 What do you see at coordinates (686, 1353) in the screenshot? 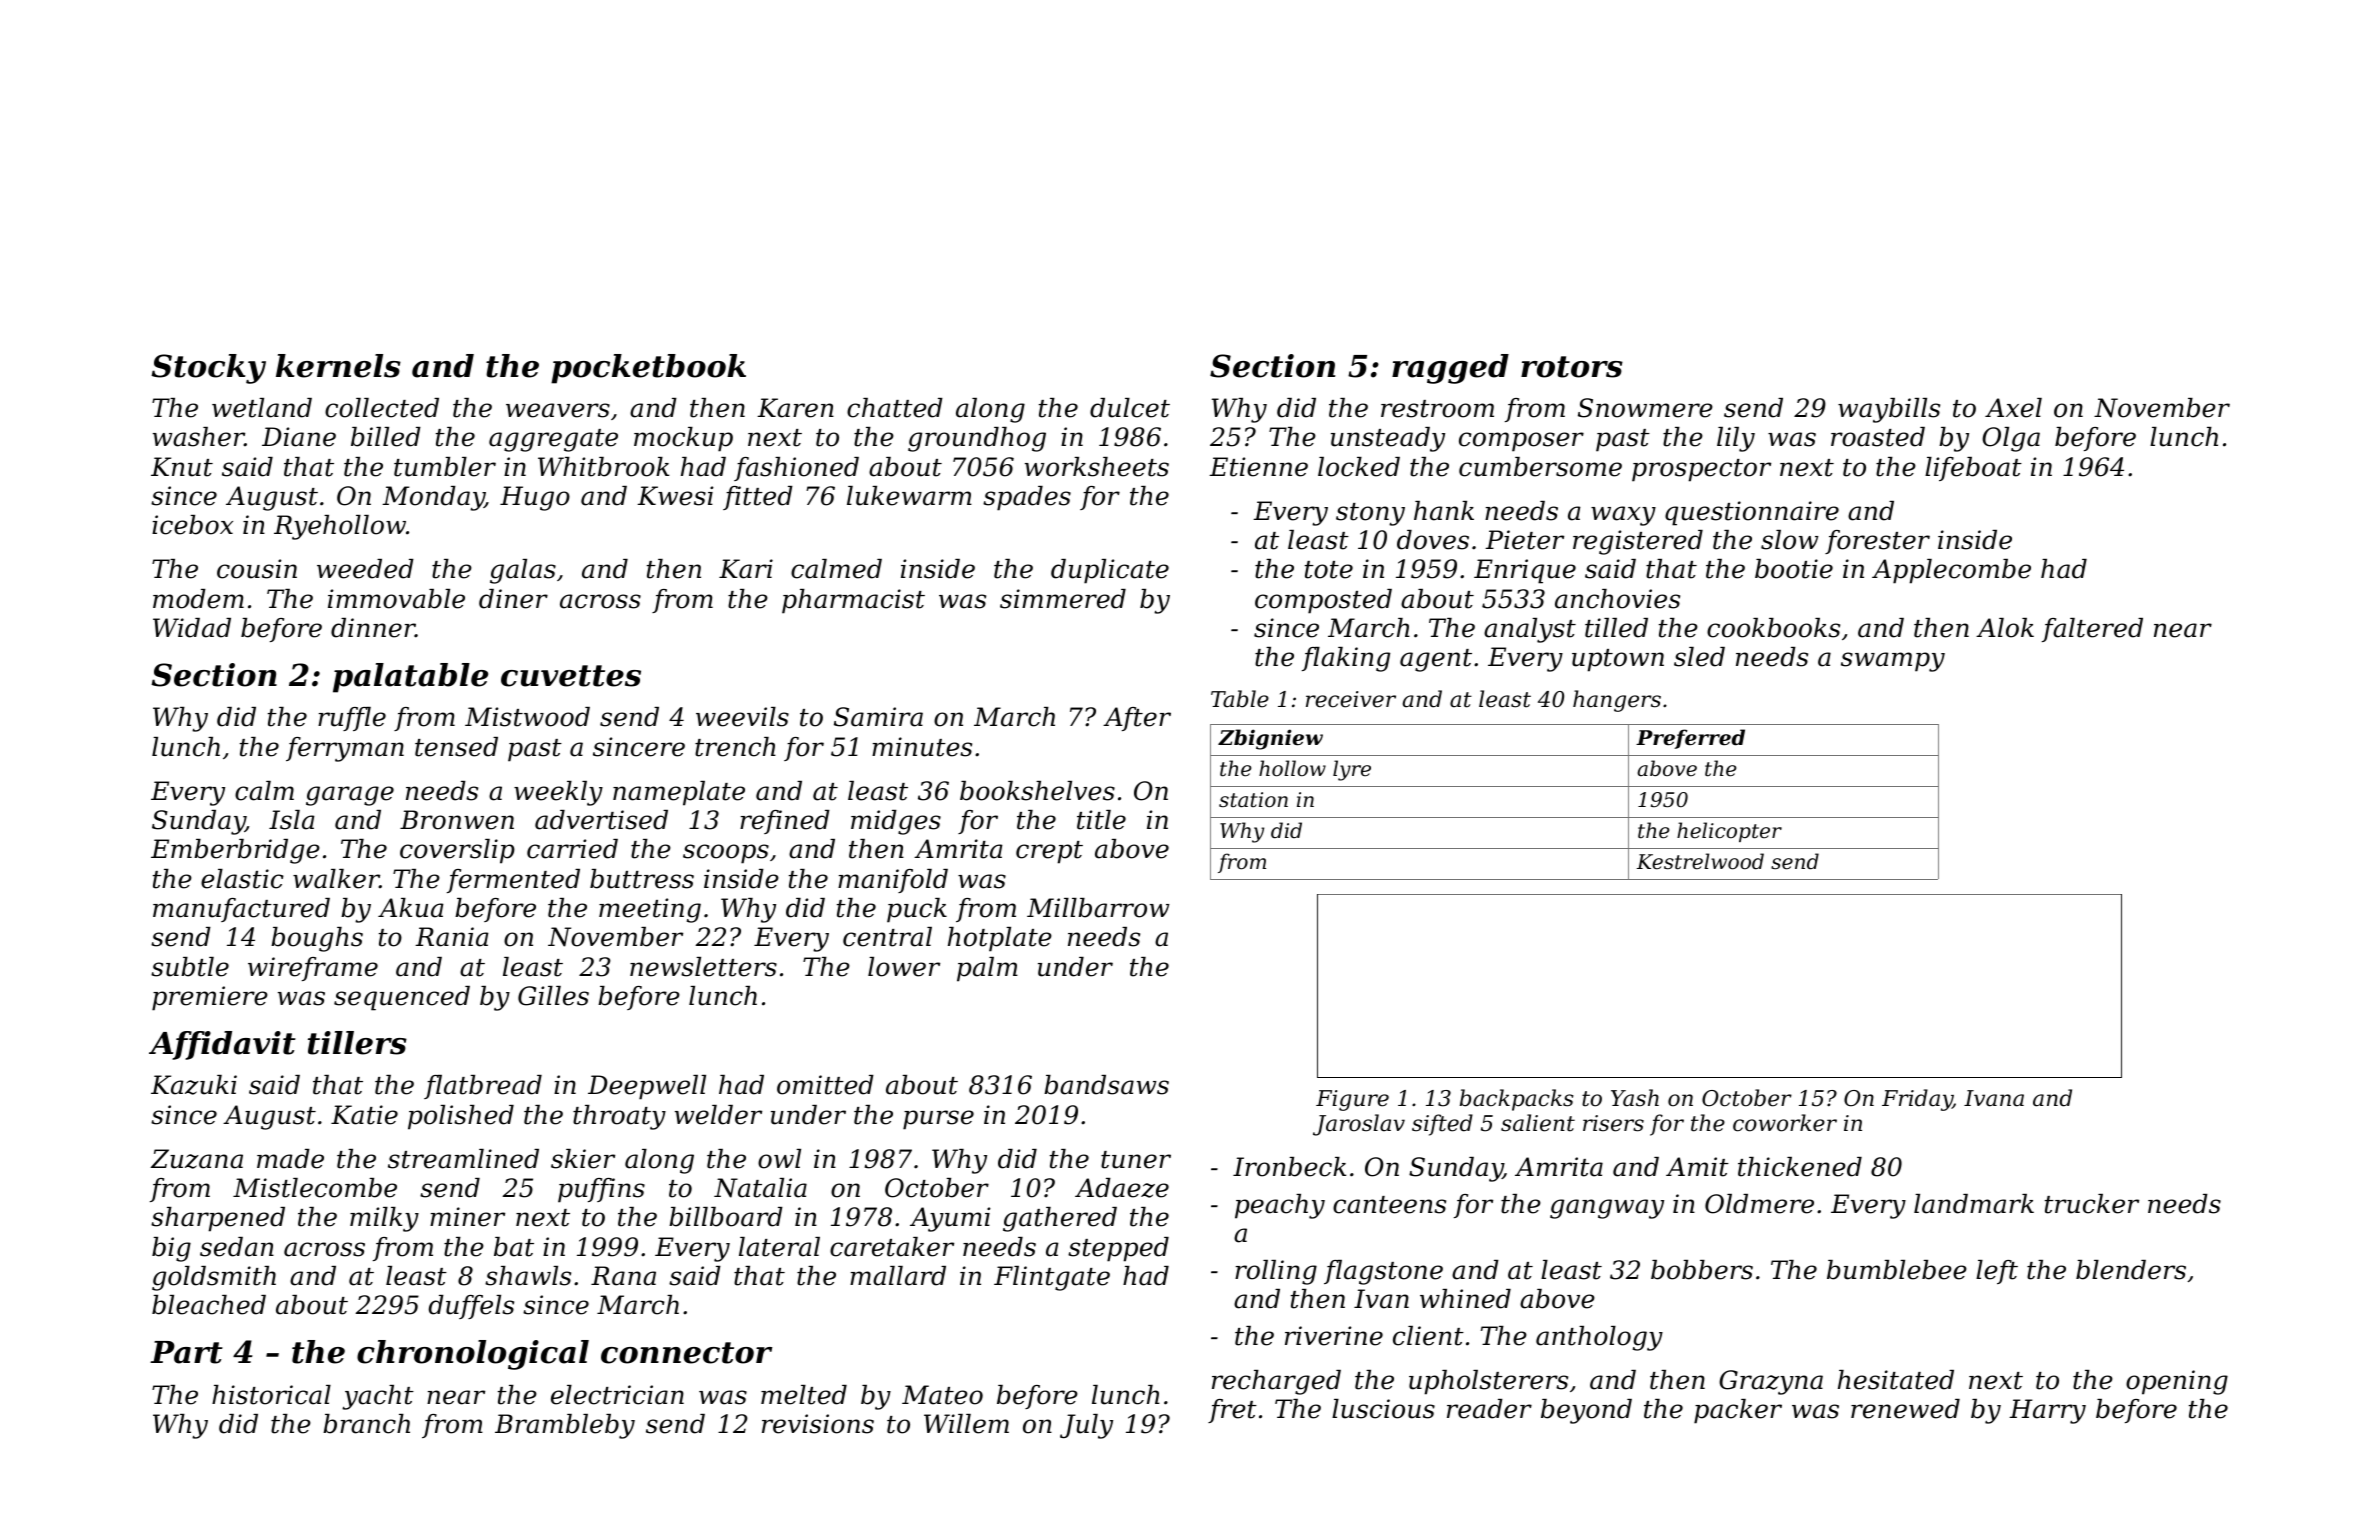
I see `connector` at bounding box center [686, 1353].
